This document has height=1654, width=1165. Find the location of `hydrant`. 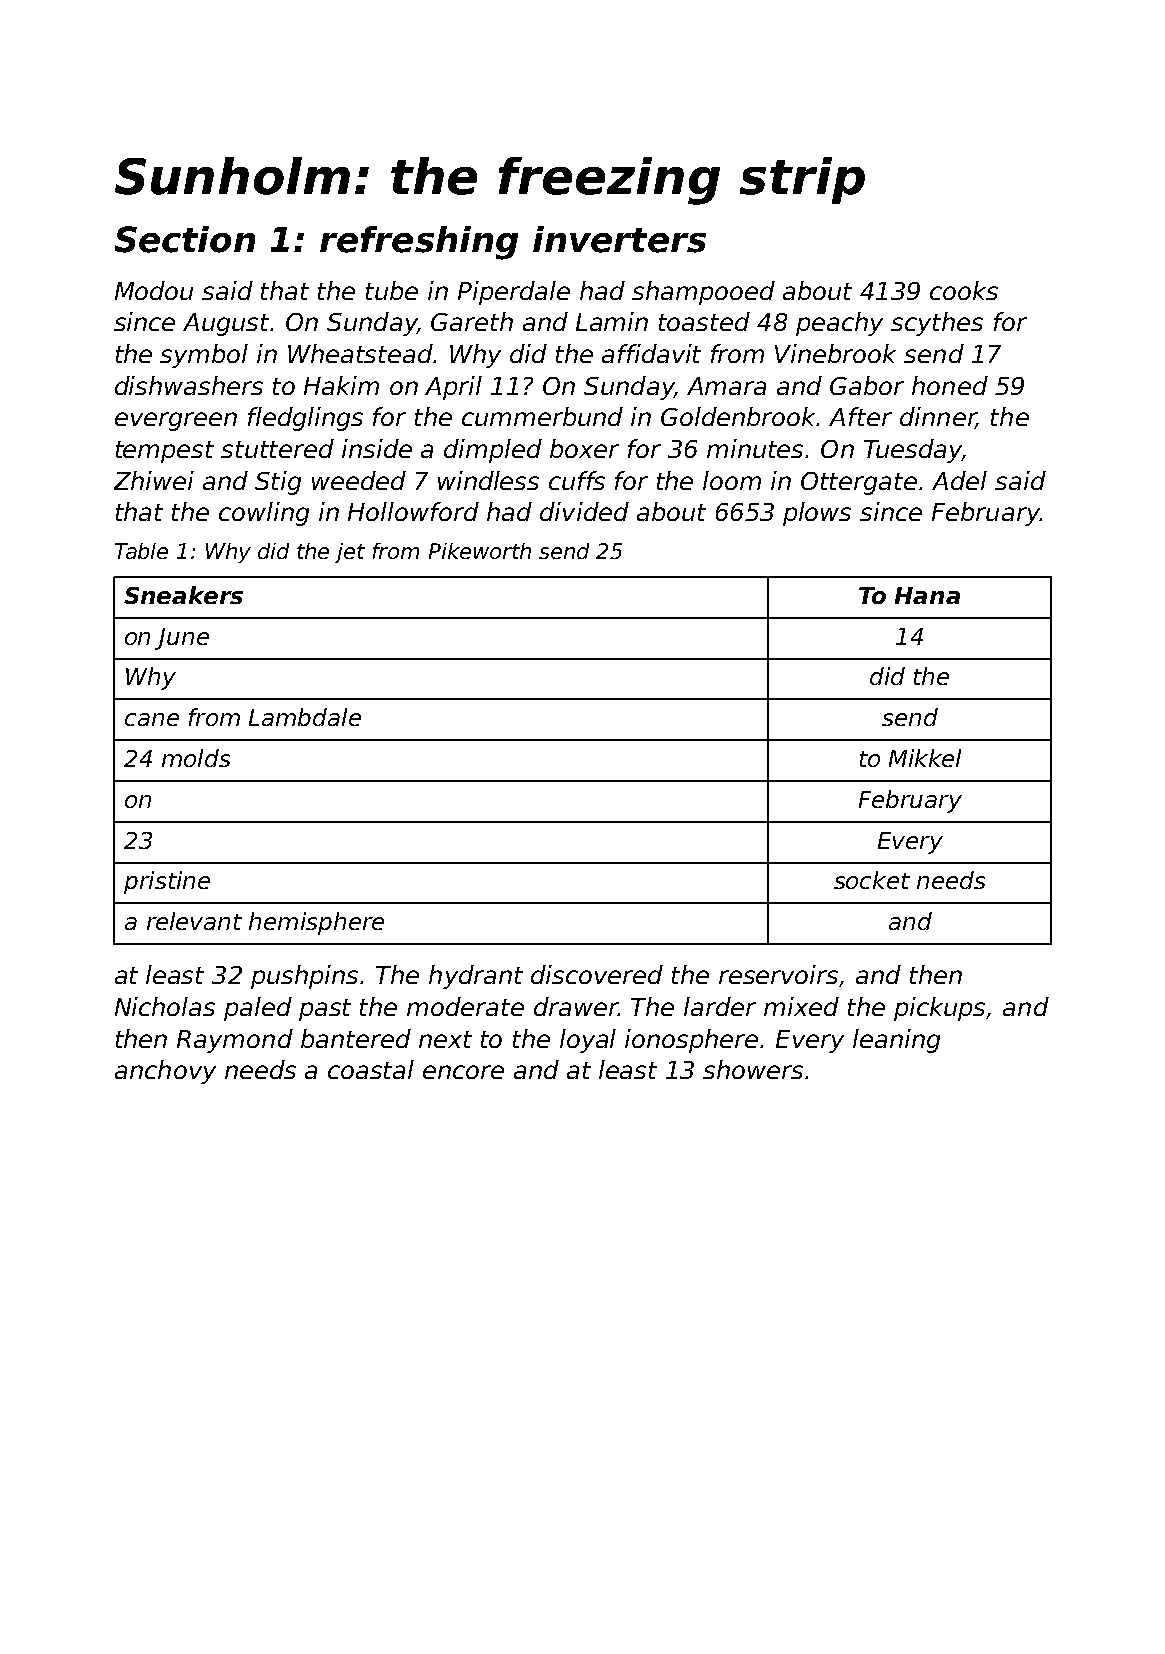

hydrant is located at coordinates (476, 977).
